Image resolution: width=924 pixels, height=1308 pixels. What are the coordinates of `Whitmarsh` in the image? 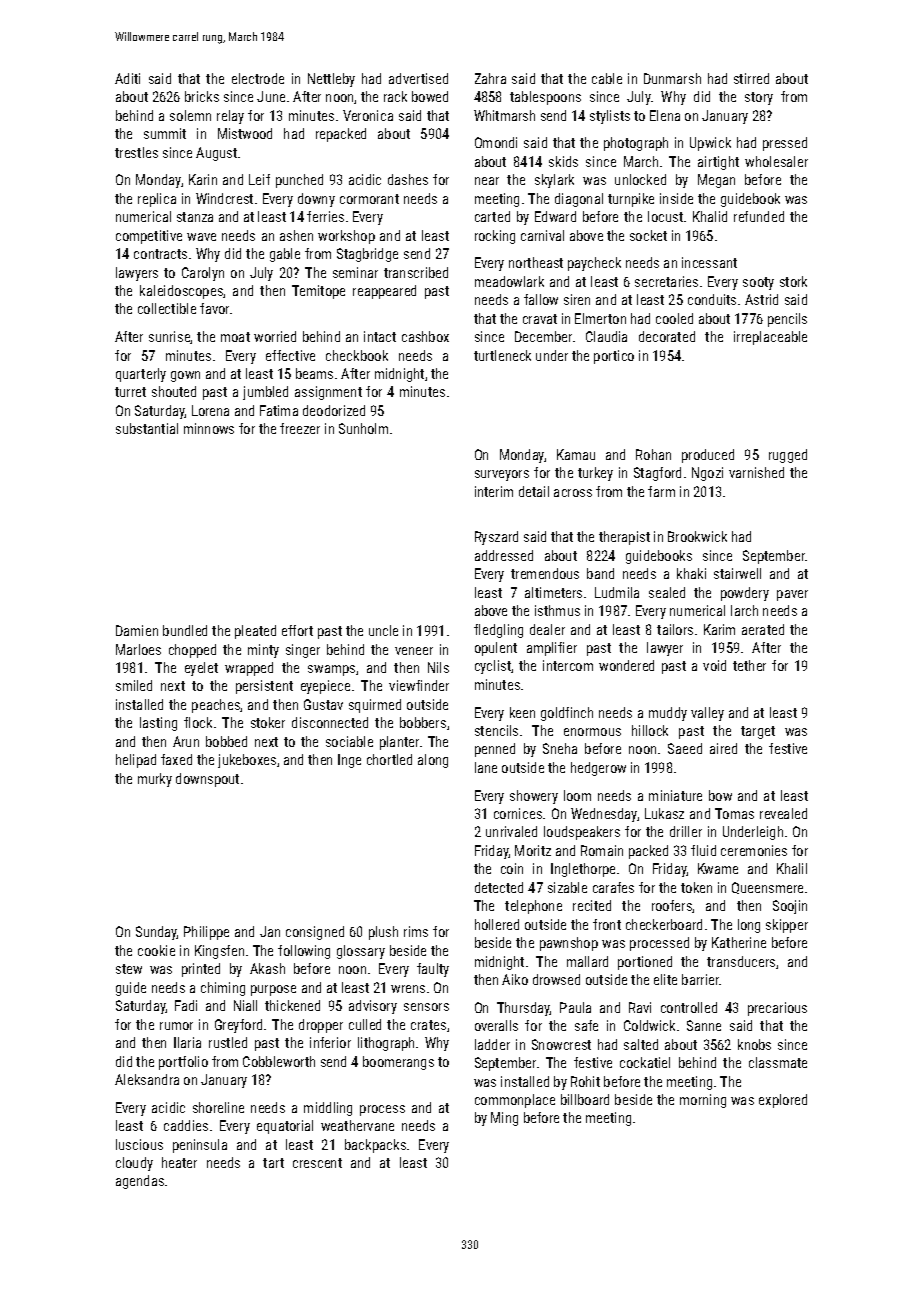 It's located at (504, 115).
